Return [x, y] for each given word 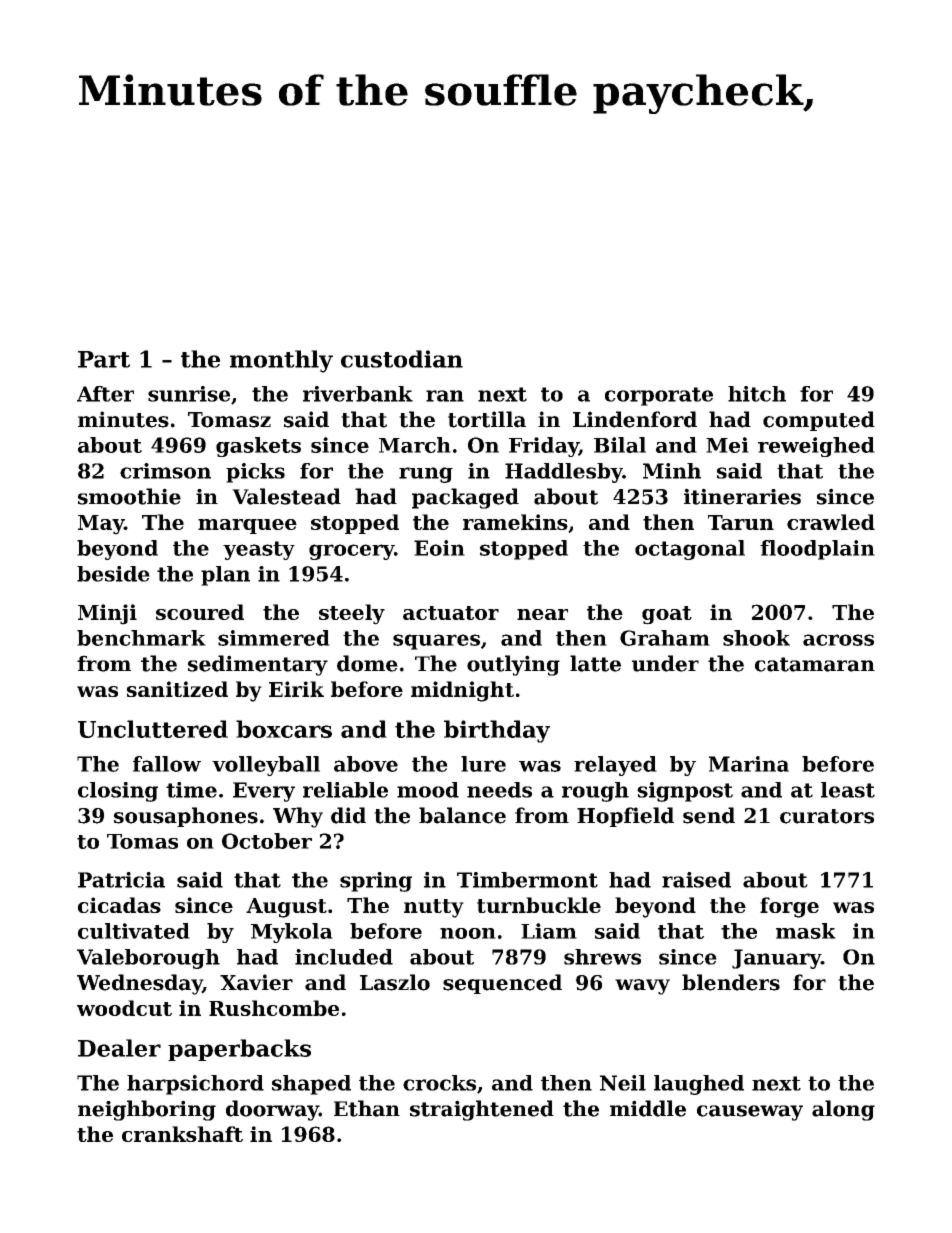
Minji [107, 614]
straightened [482, 1110]
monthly [281, 361]
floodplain [817, 550]
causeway [750, 1113]
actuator [451, 613]
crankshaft [182, 1134]
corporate [659, 396]
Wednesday [140, 984]
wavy [642, 987]
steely [352, 614]
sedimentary [258, 665]
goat [667, 615]
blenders [731, 982]
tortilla [487, 419]
